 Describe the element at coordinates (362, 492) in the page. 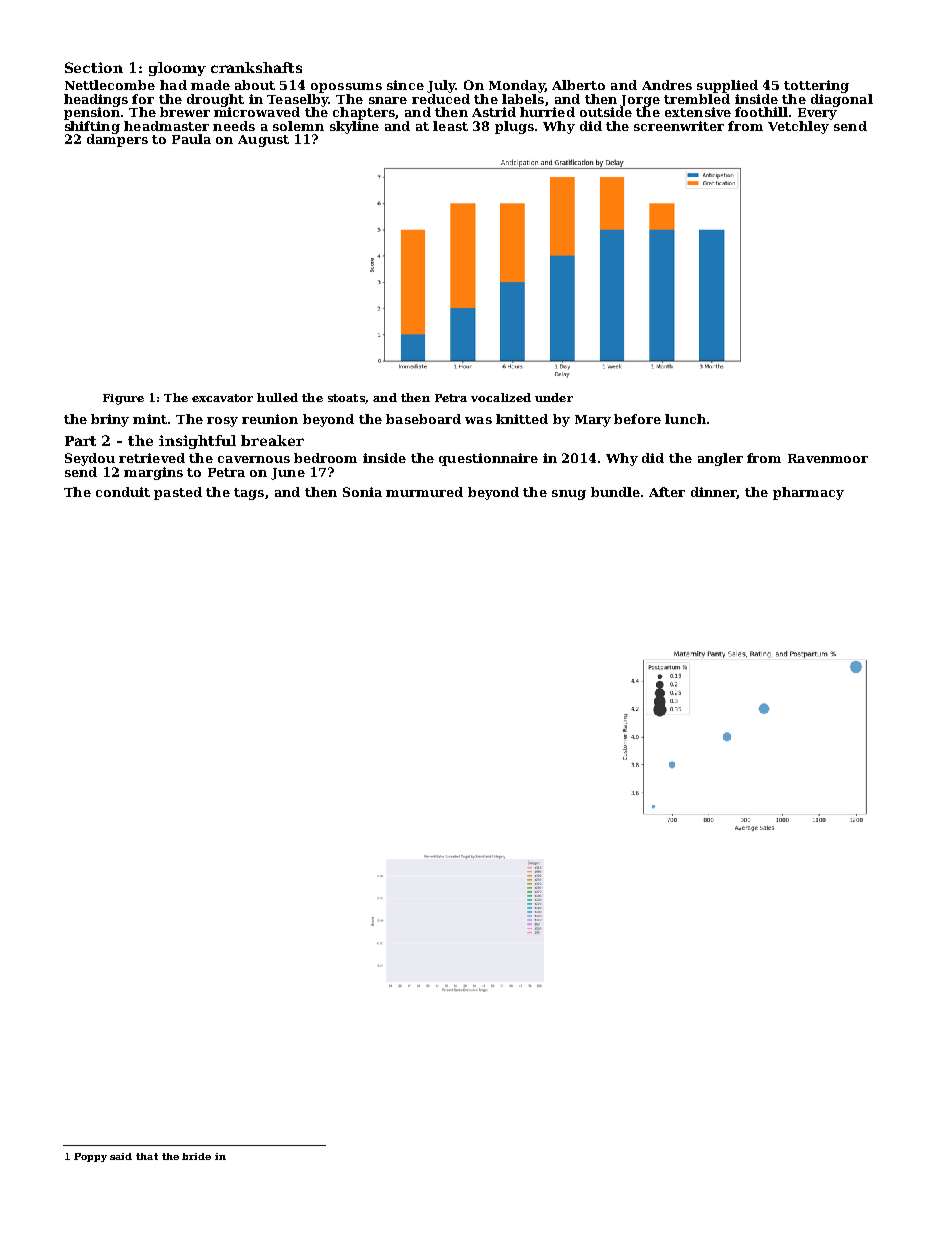

I see `Sonia` at that location.
